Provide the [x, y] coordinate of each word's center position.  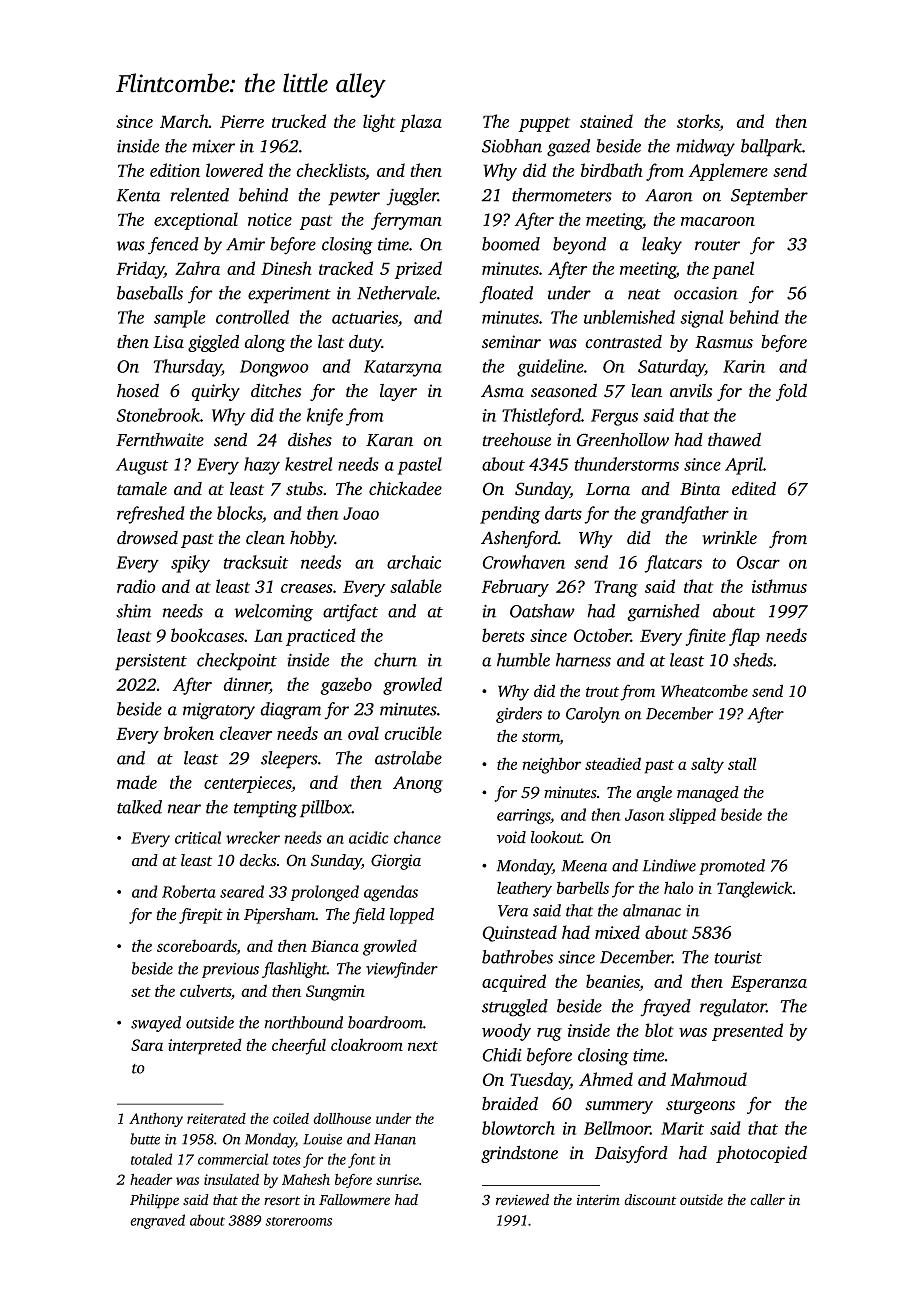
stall [742, 763]
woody [506, 1032]
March [184, 121]
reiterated [216, 1118]
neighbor [552, 765]
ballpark [771, 148]
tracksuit [256, 562]
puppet [544, 124]
